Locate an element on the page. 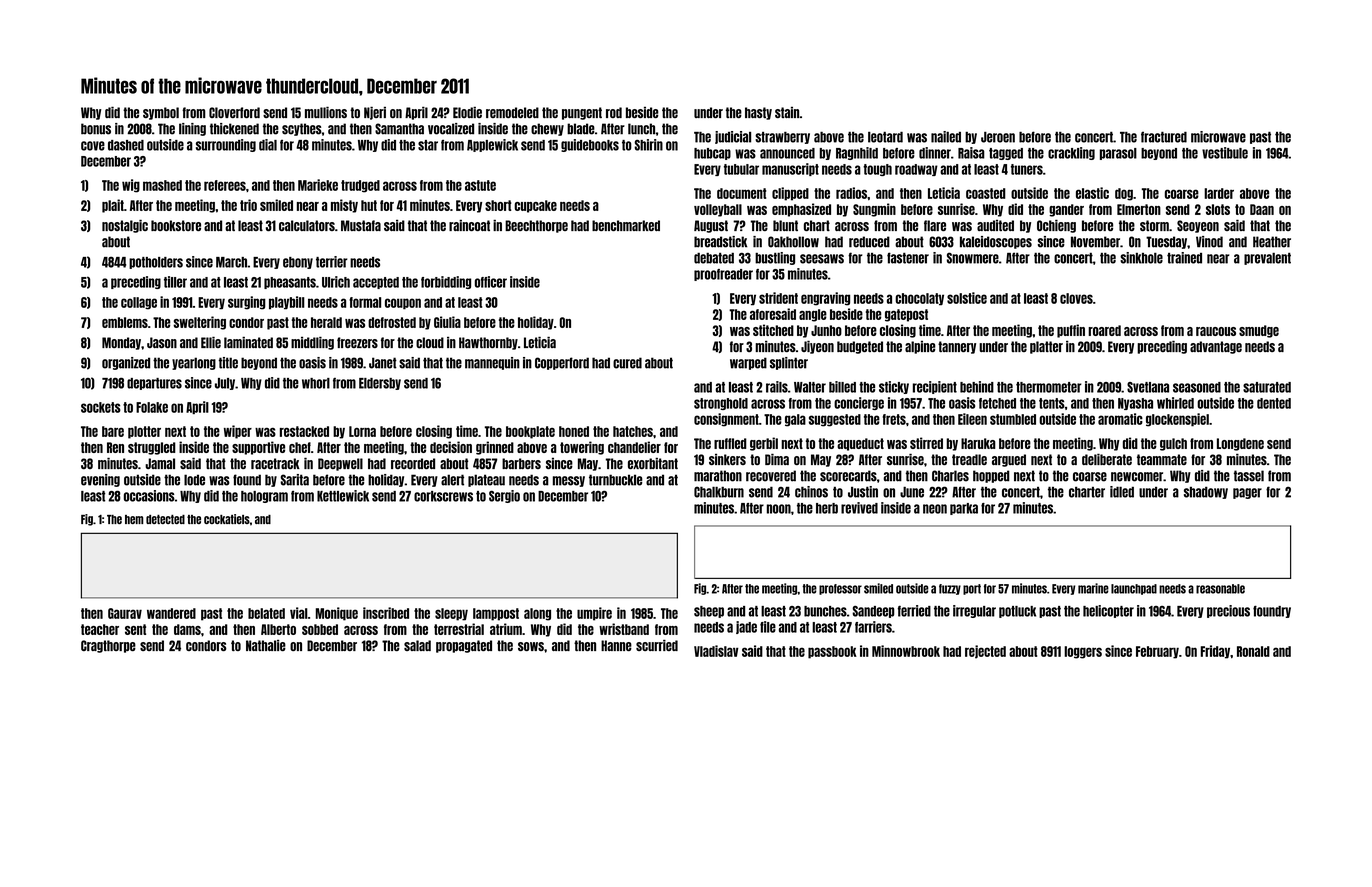 The image size is (1372, 887). Nathalie is located at coordinates (266, 645).
